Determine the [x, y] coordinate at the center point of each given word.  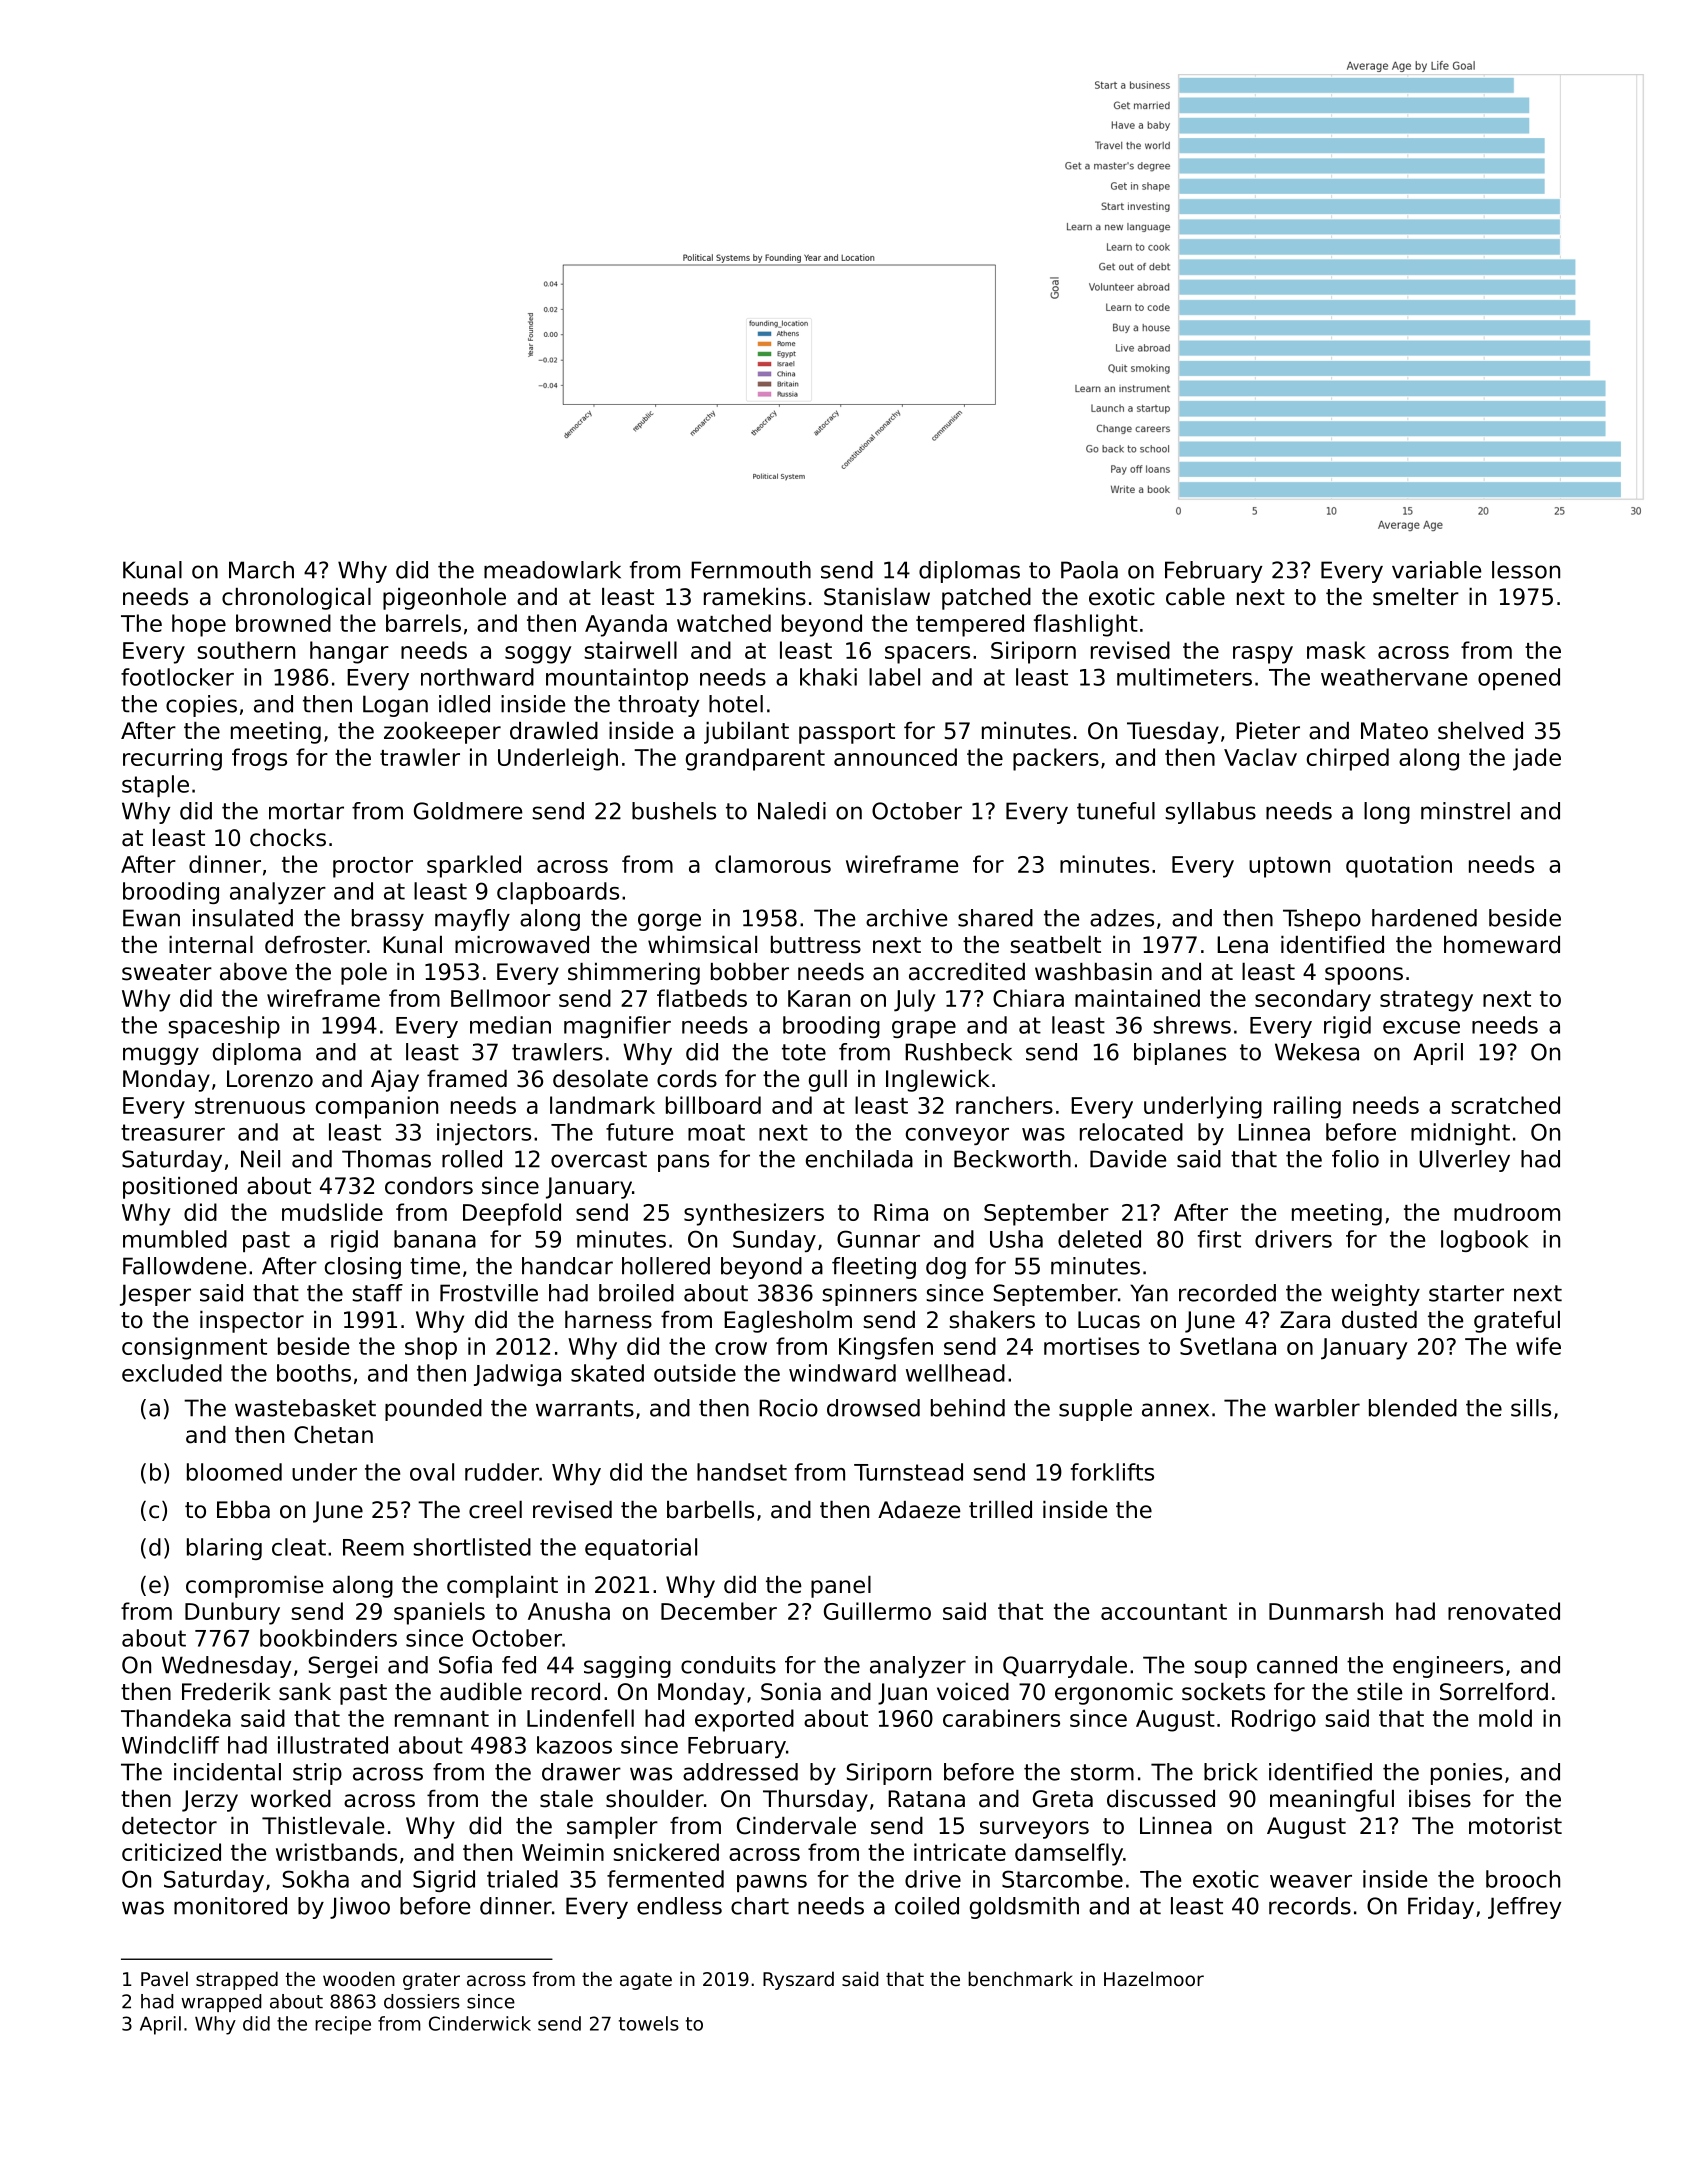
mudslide [332, 1212]
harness [608, 1320]
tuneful [1116, 811]
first [1219, 1239]
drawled [554, 731]
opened [1519, 679]
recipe [343, 2025]
